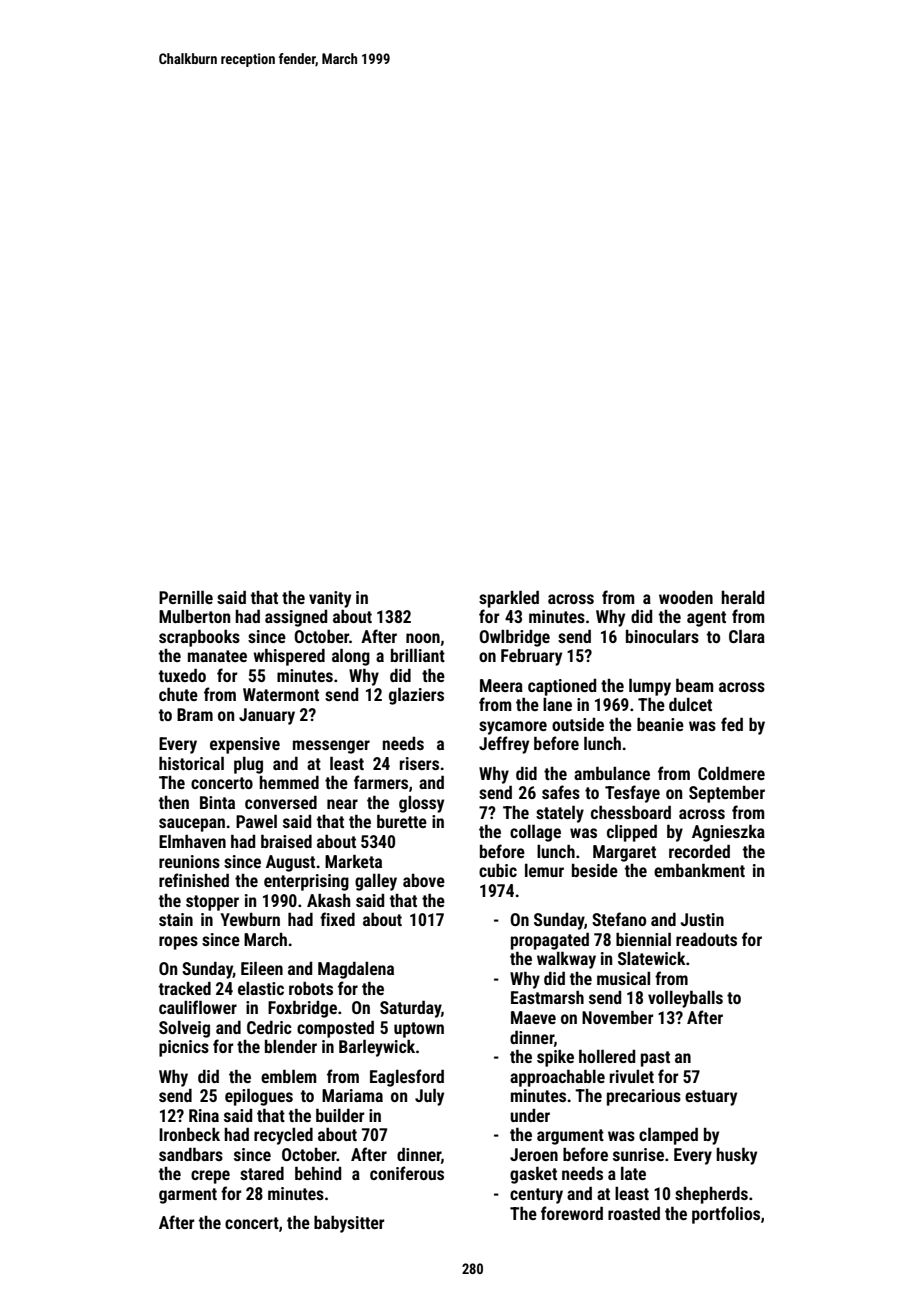 The width and height of the document is (924, 1311). I want to click on shepherds, so click(711, 1195).
